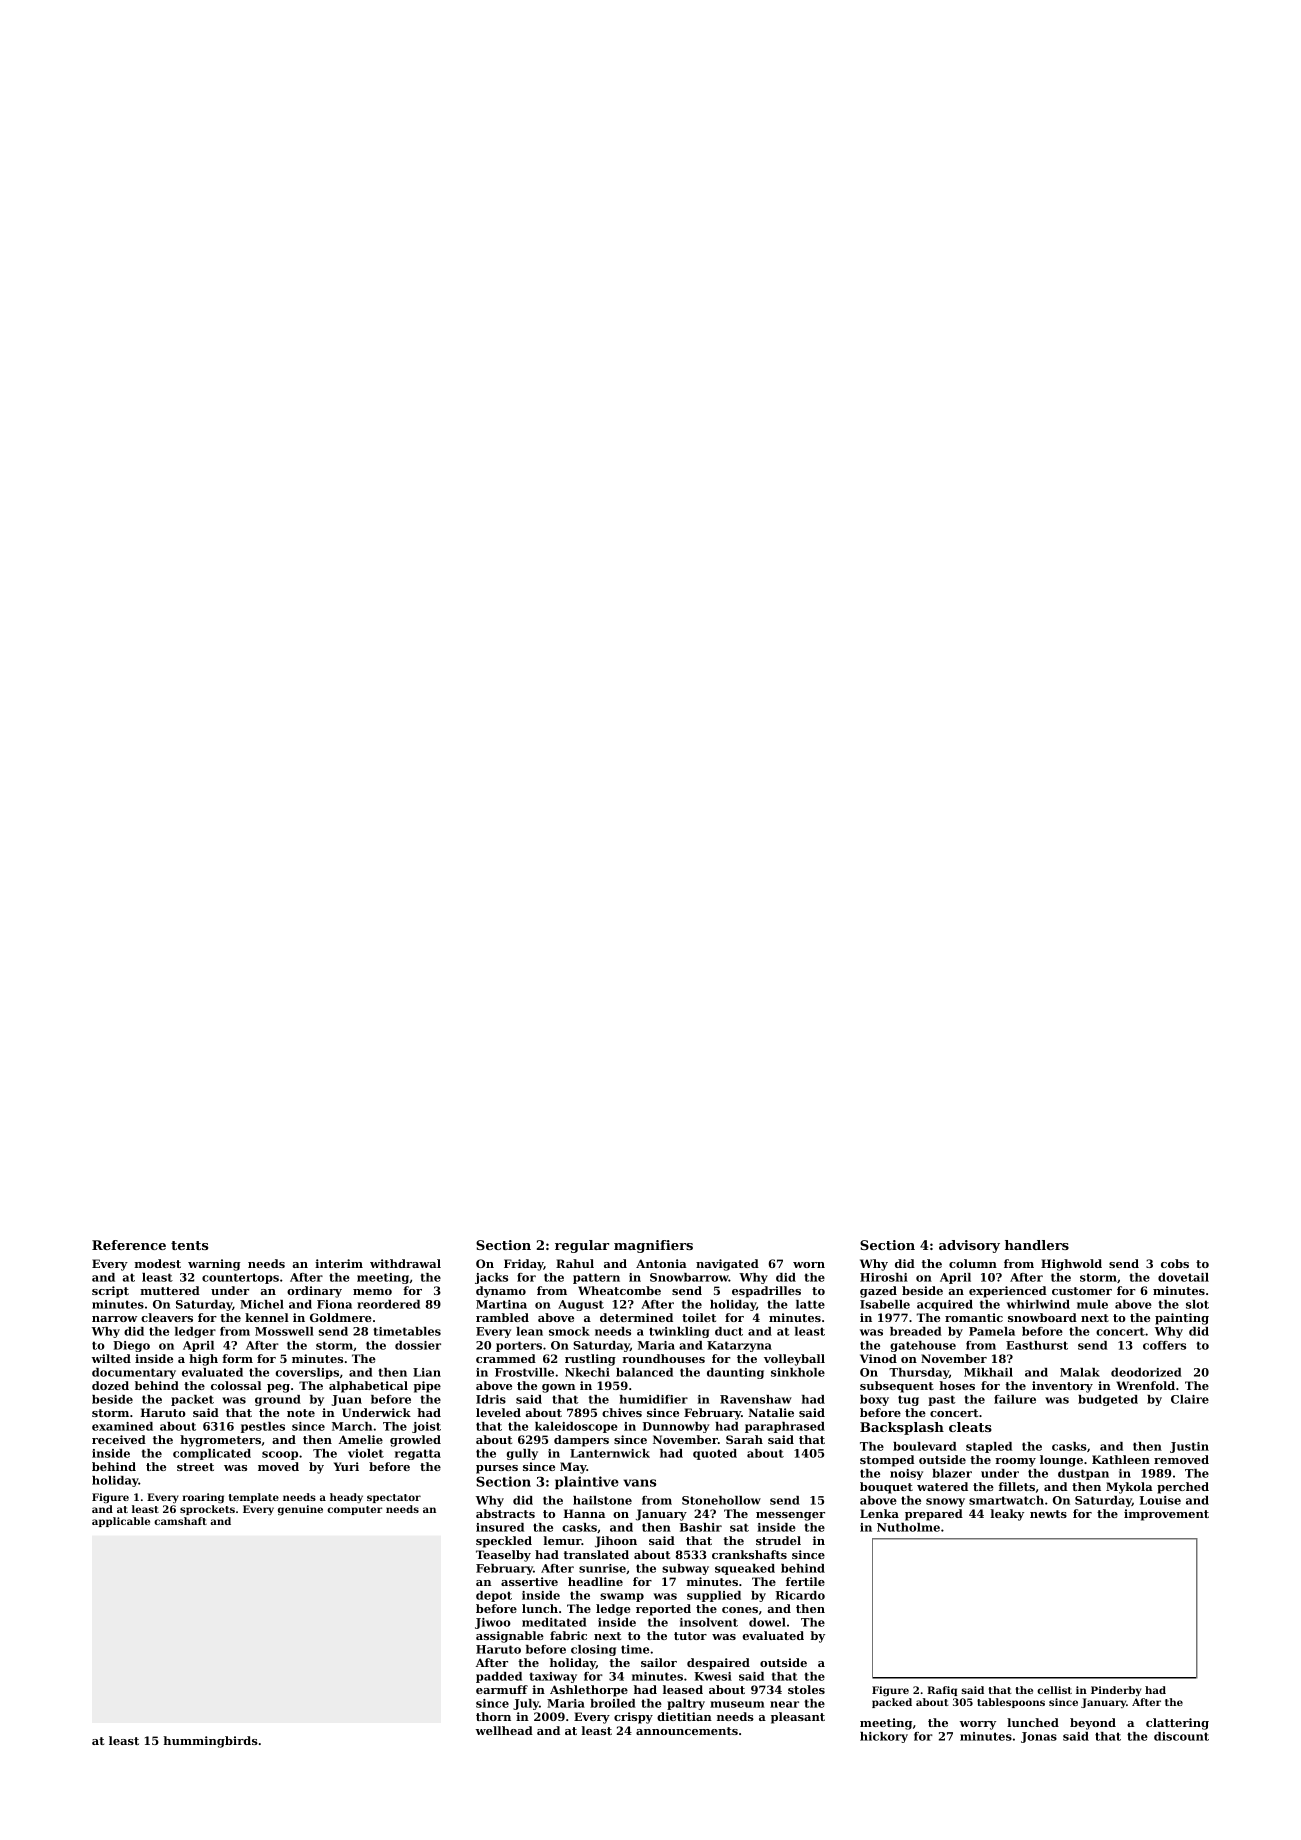 Image resolution: width=1301 pixels, height=1840 pixels. I want to click on Jihoon, so click(616, 1542).
